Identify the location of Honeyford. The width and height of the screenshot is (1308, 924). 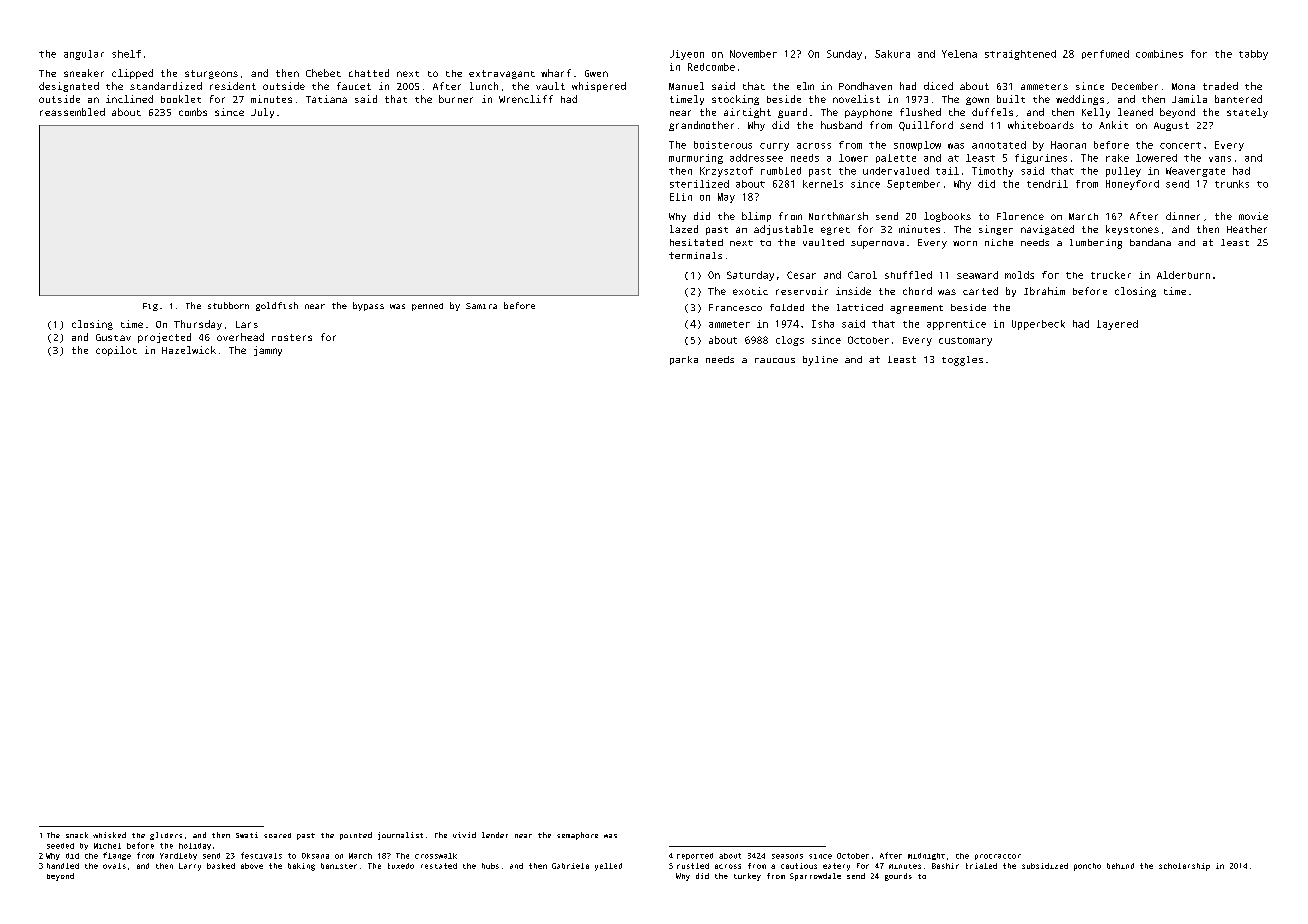
(1132, 185).
